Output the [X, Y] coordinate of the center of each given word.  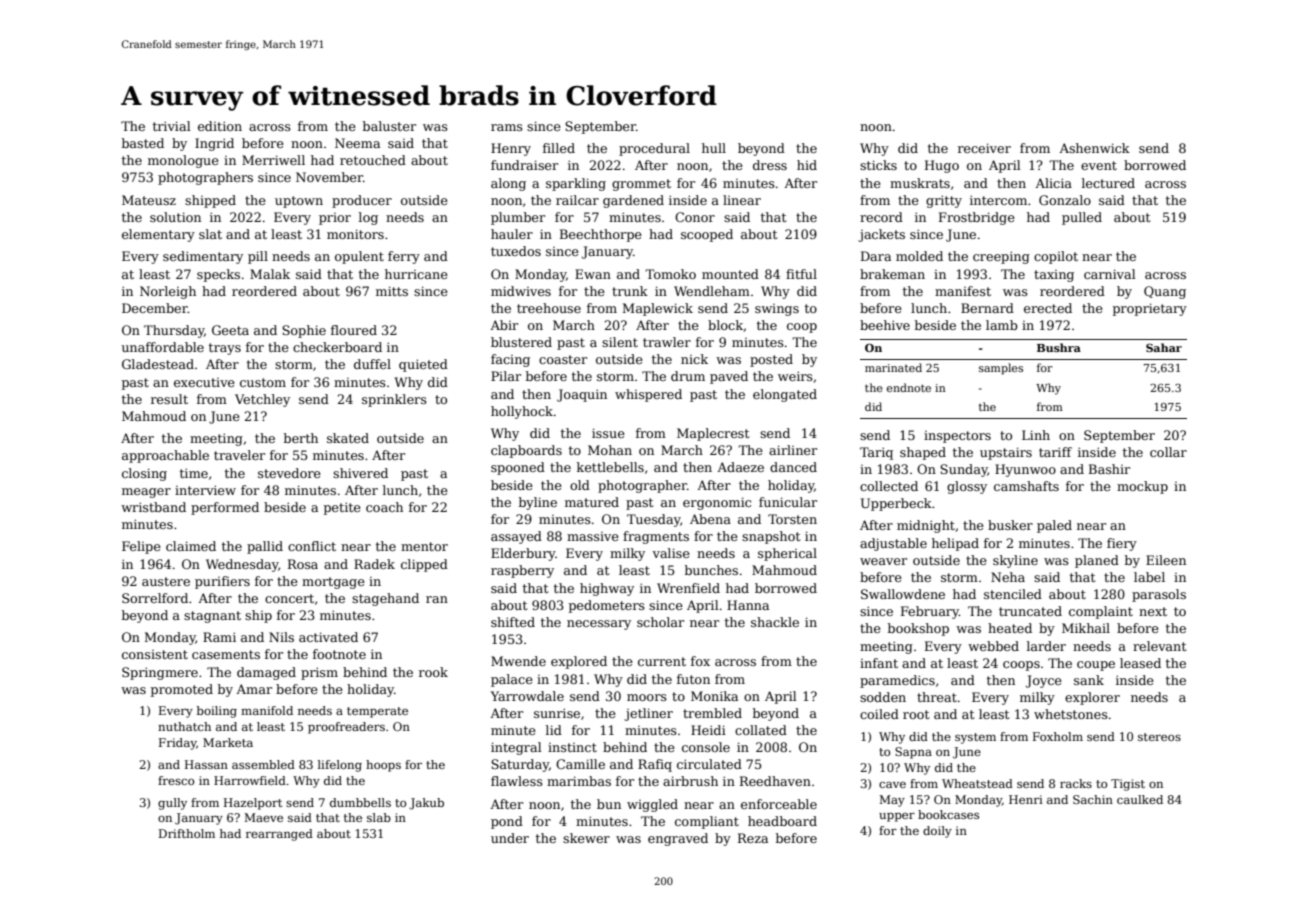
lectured [1108, 183]
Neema [357, 143]
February [930, 612]
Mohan [610, 450]
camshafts [1026, 486]
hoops [383, 766]
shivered [360, 473]
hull [714, 148]
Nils [281, 637]
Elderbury [523, 554]
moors [647, 697]
